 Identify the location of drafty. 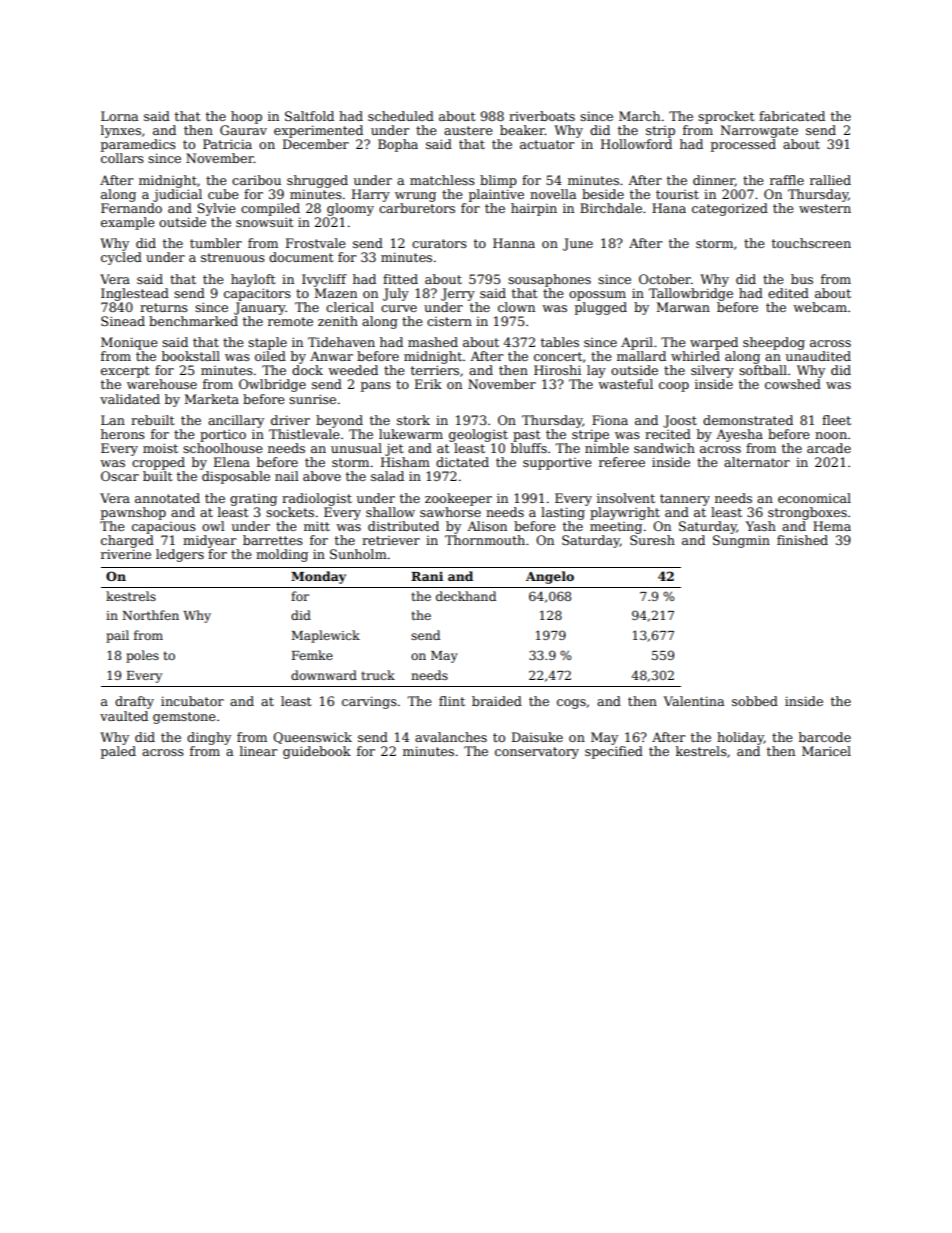
(134, 702).
